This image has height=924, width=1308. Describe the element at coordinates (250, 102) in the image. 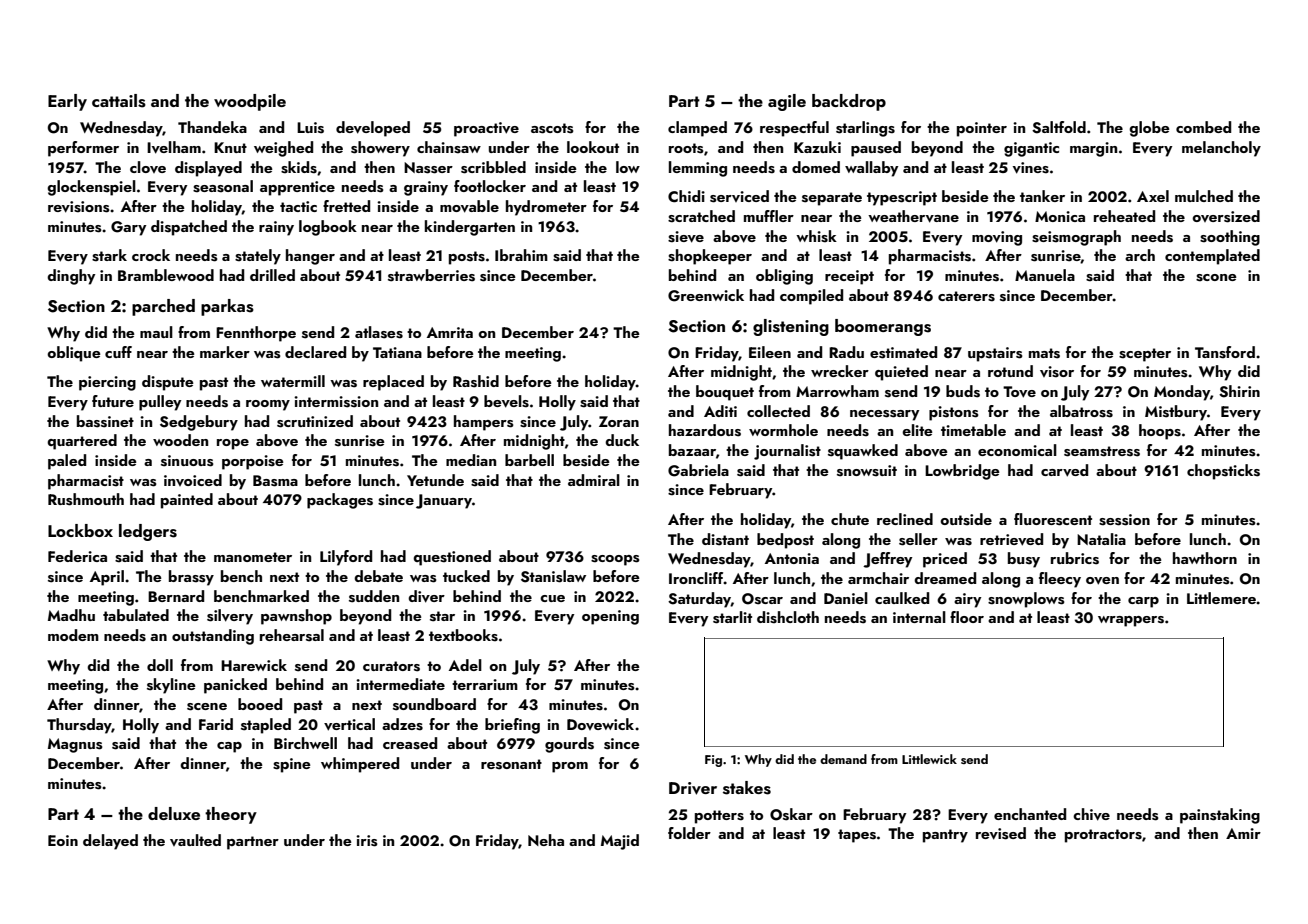

I see `woodpile` at that location.
